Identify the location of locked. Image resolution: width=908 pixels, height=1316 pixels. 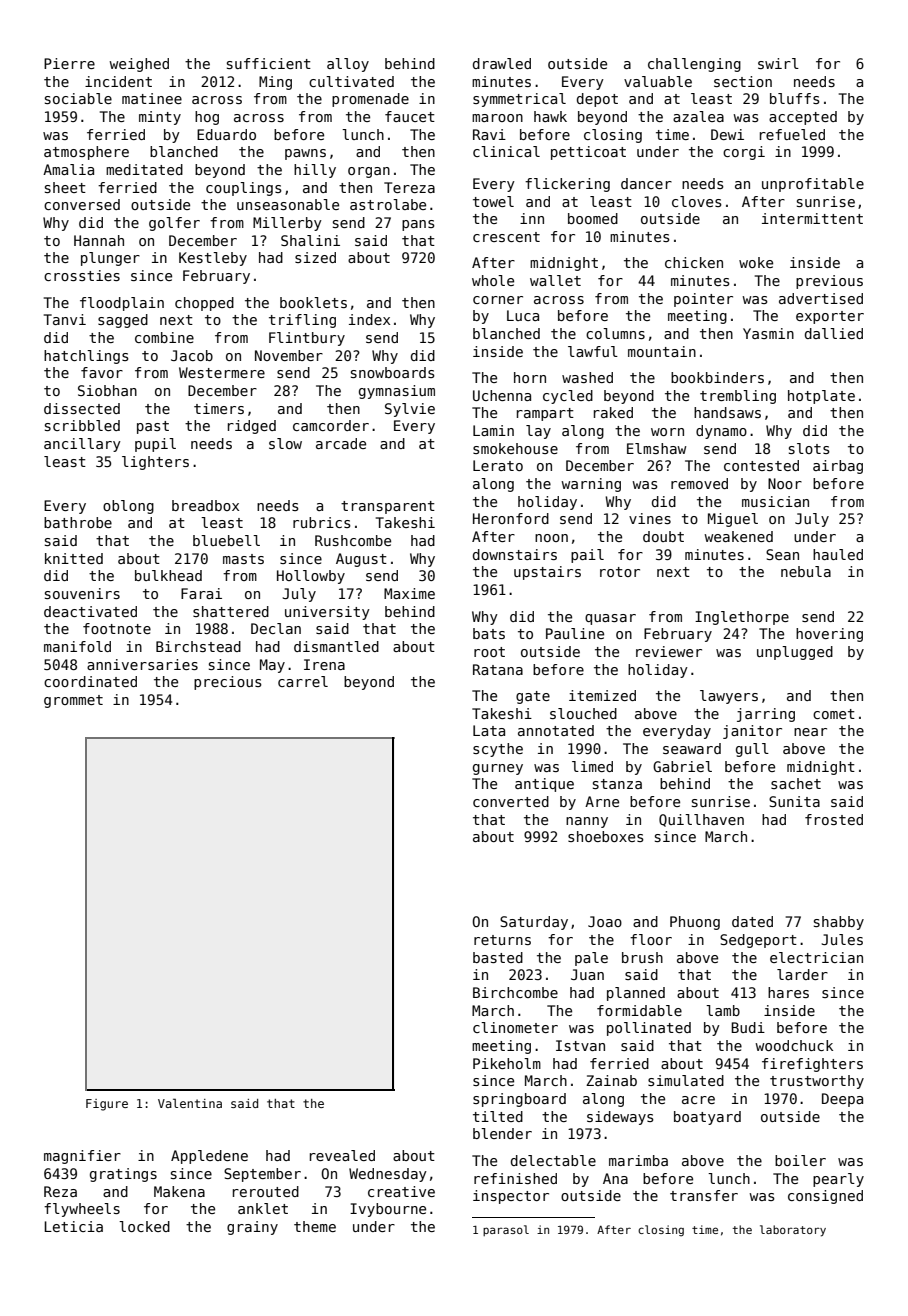
(144, 1226).
